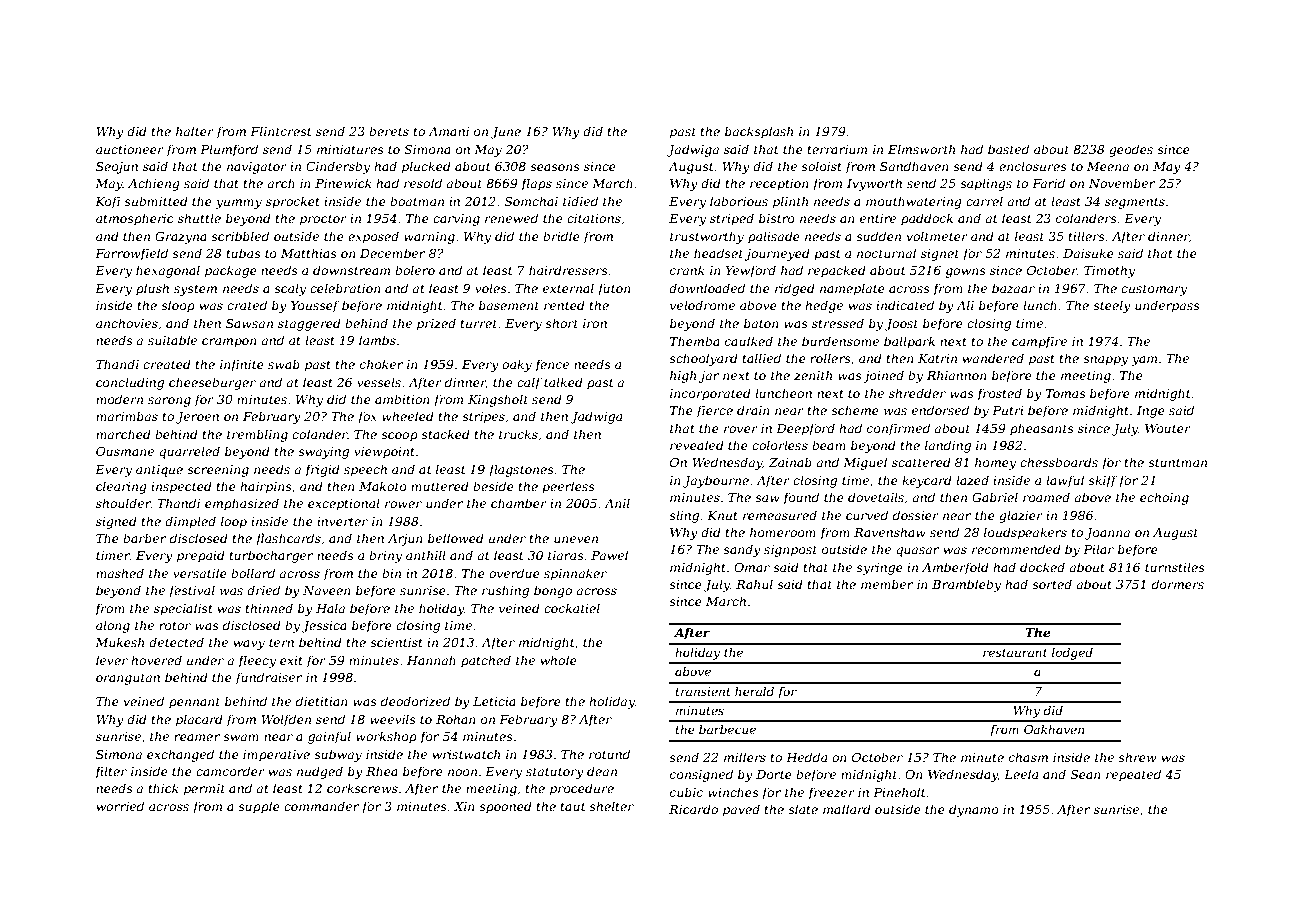 Image resolution: width=1308 pixels, height=924 pixels. Describe the element at coordinates (247, 305) in the image. I see `crated` at that location.
